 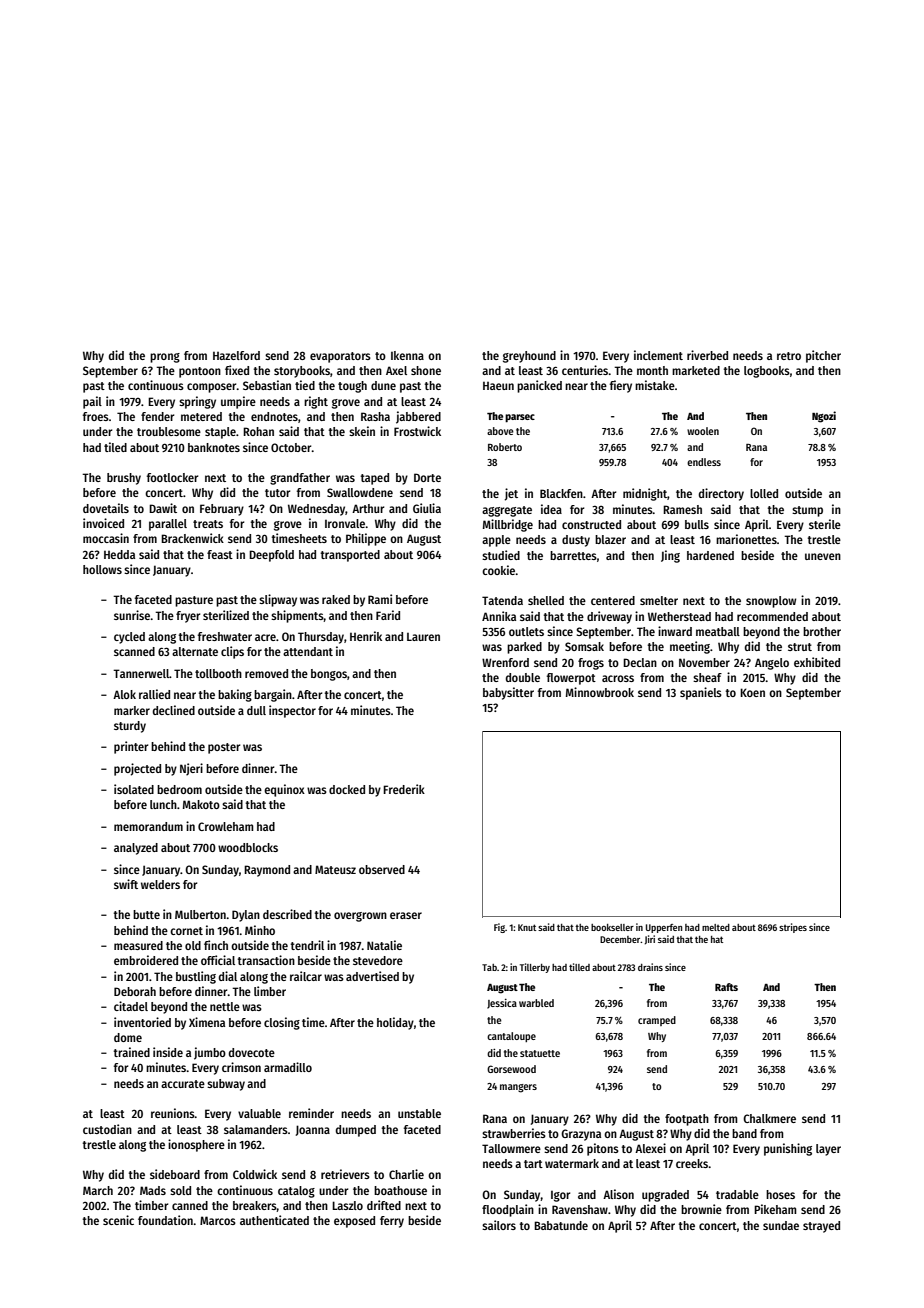 What do you see at coordinates (621, 386) in the page?
I see `fiery` at bounding box center [621, 386].
